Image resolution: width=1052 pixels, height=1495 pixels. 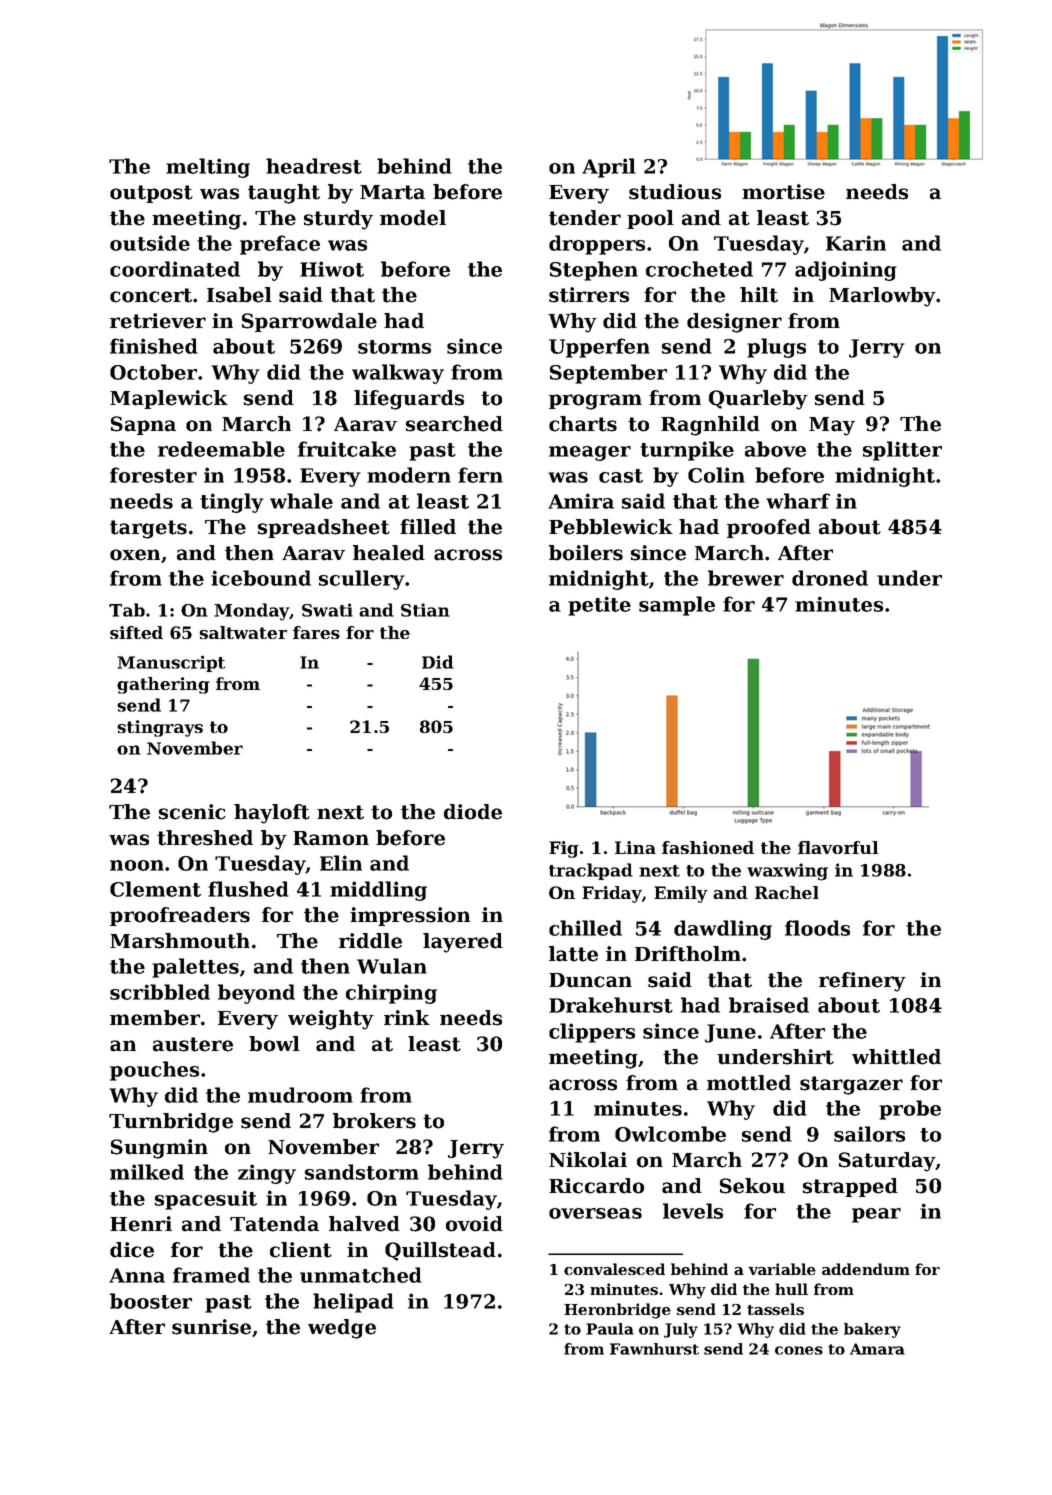 I want to click on mortise, so click(x=783, y=192).
